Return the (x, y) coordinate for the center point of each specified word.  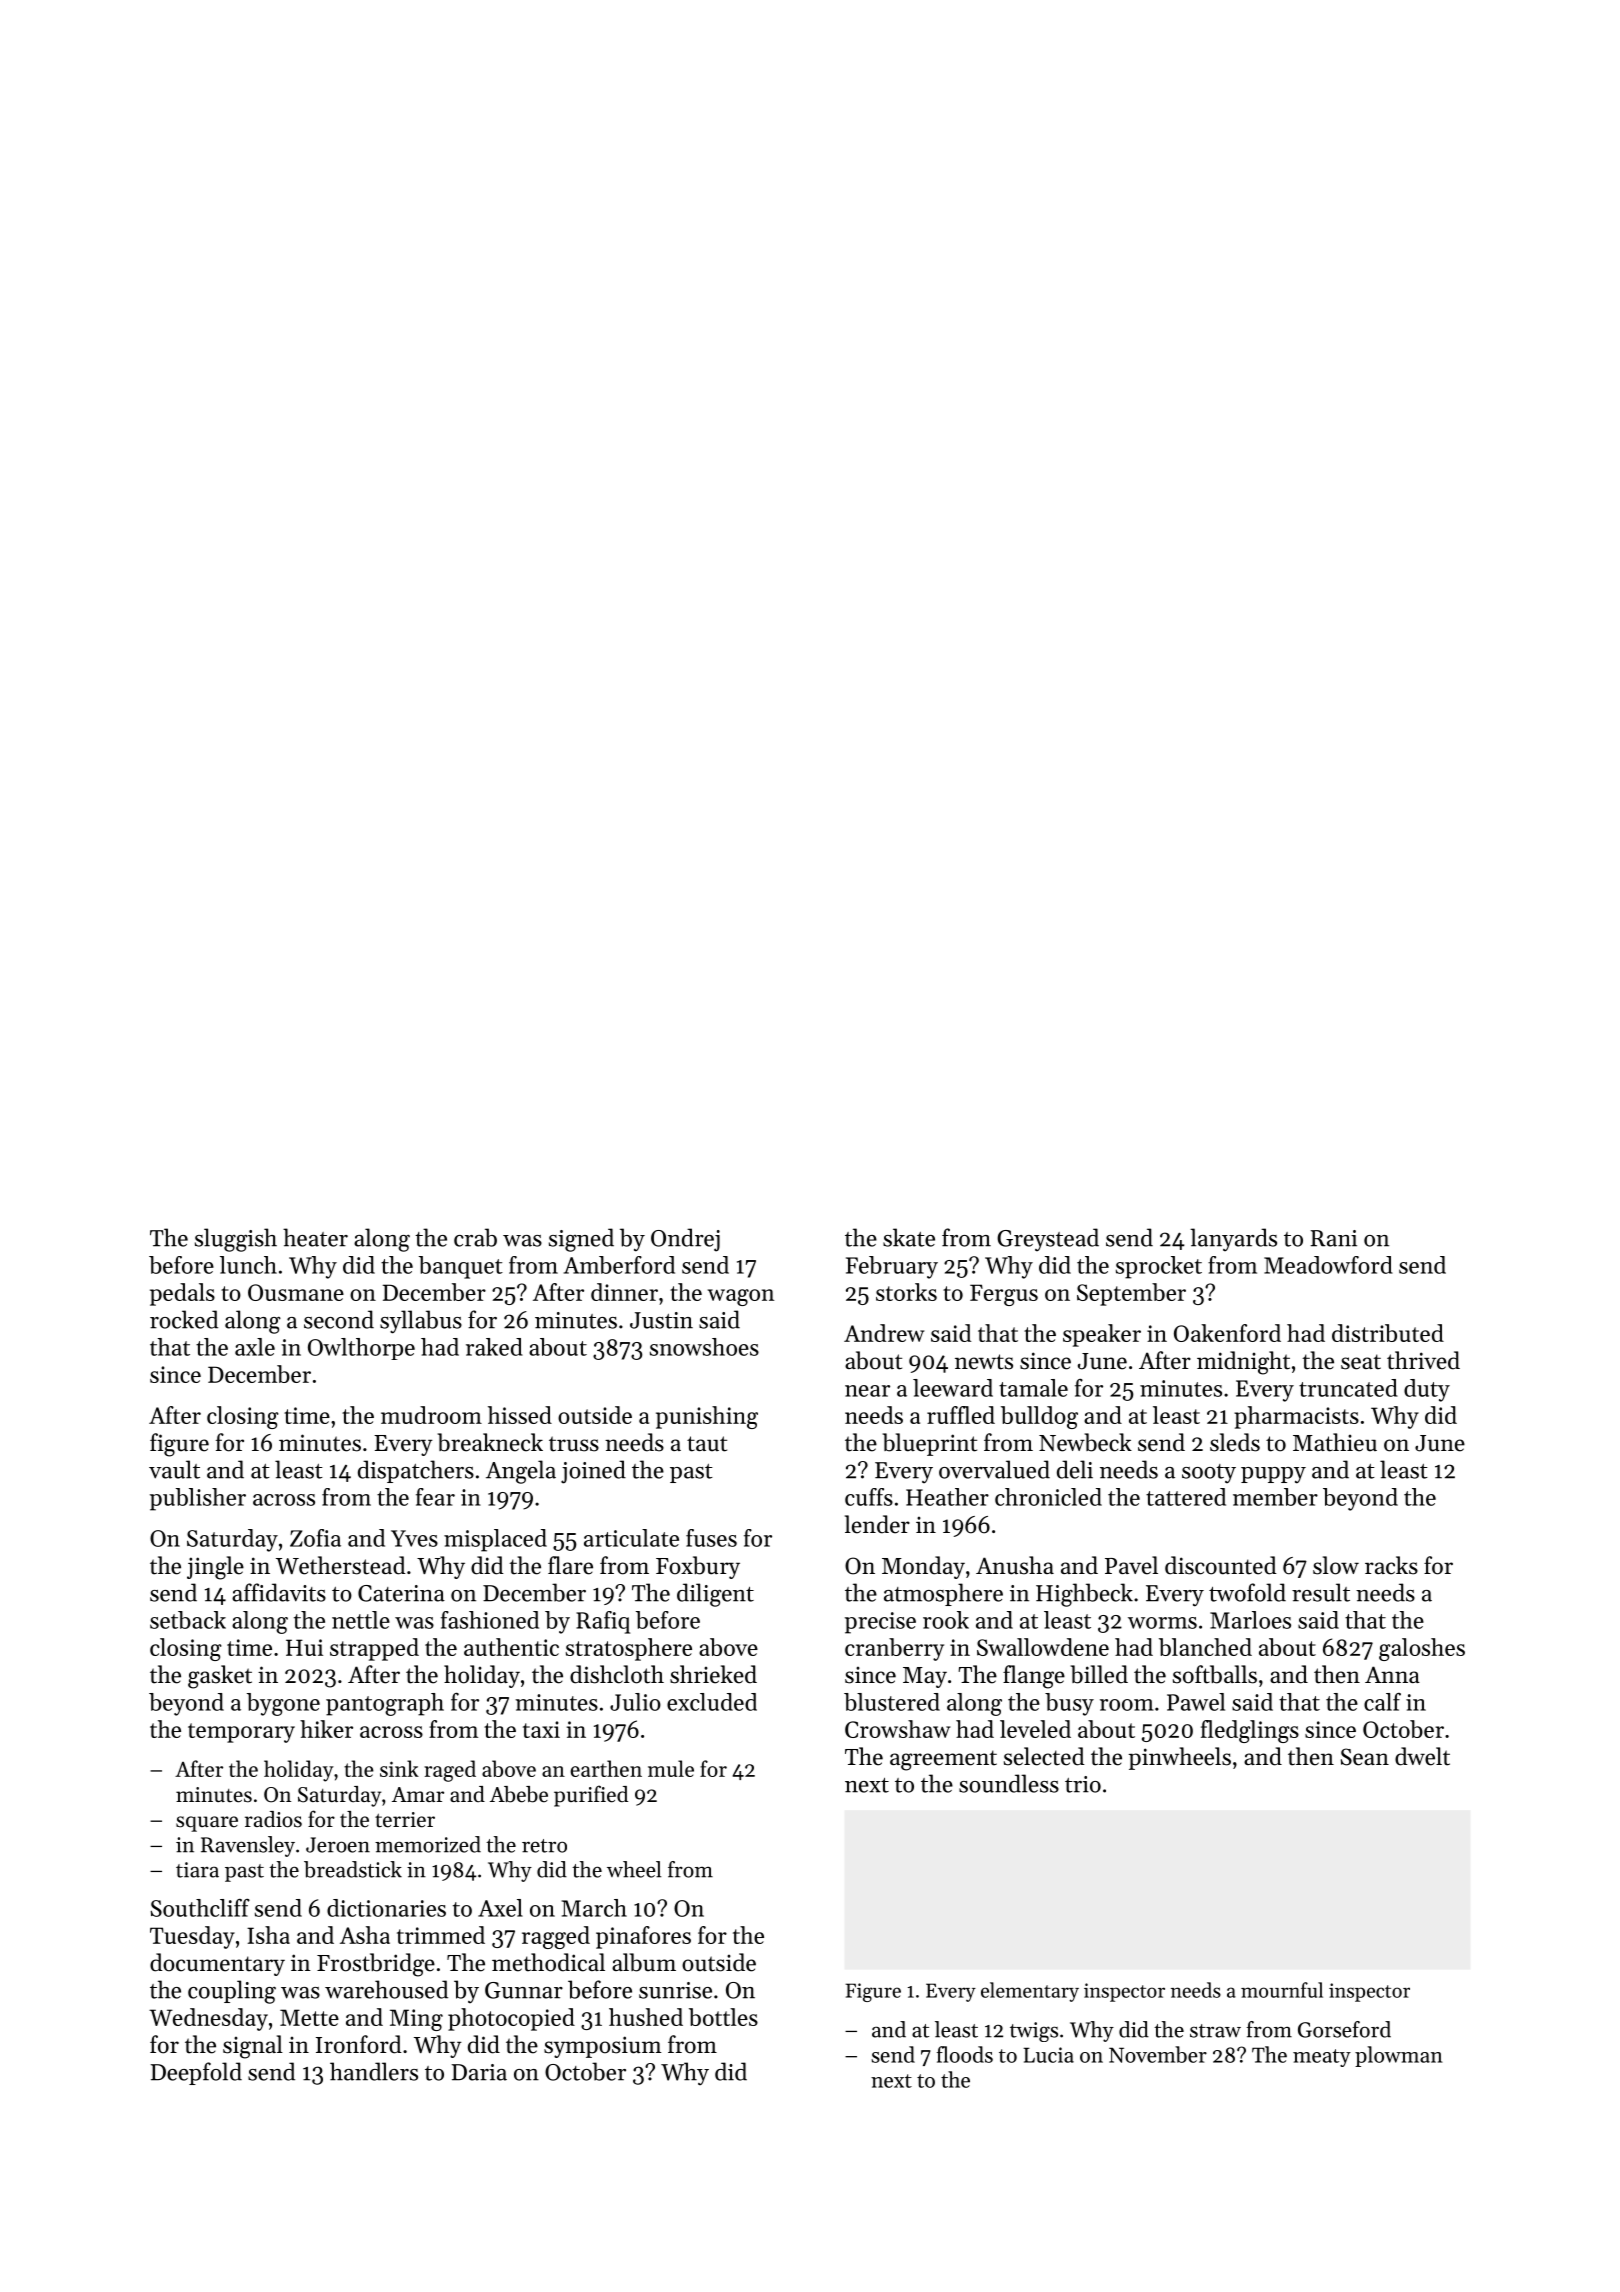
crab (475, 1237)
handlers (374, 2071)
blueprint (930, 1444)
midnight (1243, 1363)
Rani (1333, 1238)
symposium (602, 2047)
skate (909, 1237)
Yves (414, 1538)
